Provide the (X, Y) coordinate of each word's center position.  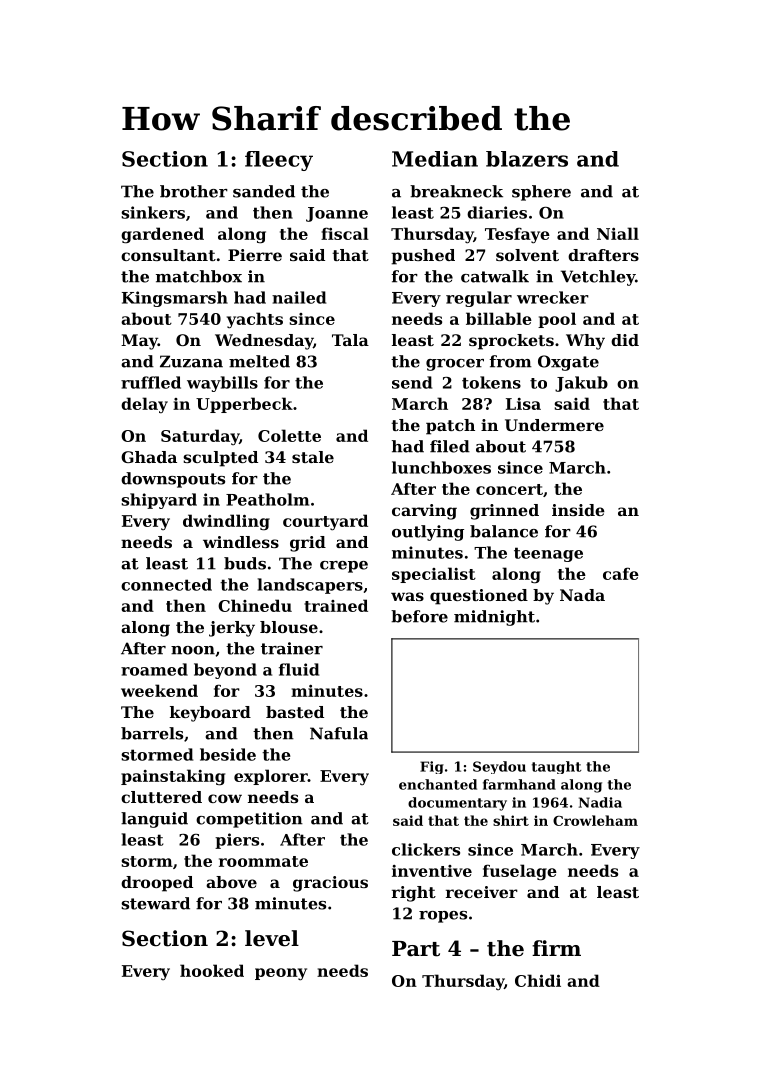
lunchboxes (441, 467)
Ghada (149, 457)
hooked (212, 970)
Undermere (554, 425)
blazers (527, 159)
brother (194, 191)
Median (435, 159)
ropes (443, 917)
